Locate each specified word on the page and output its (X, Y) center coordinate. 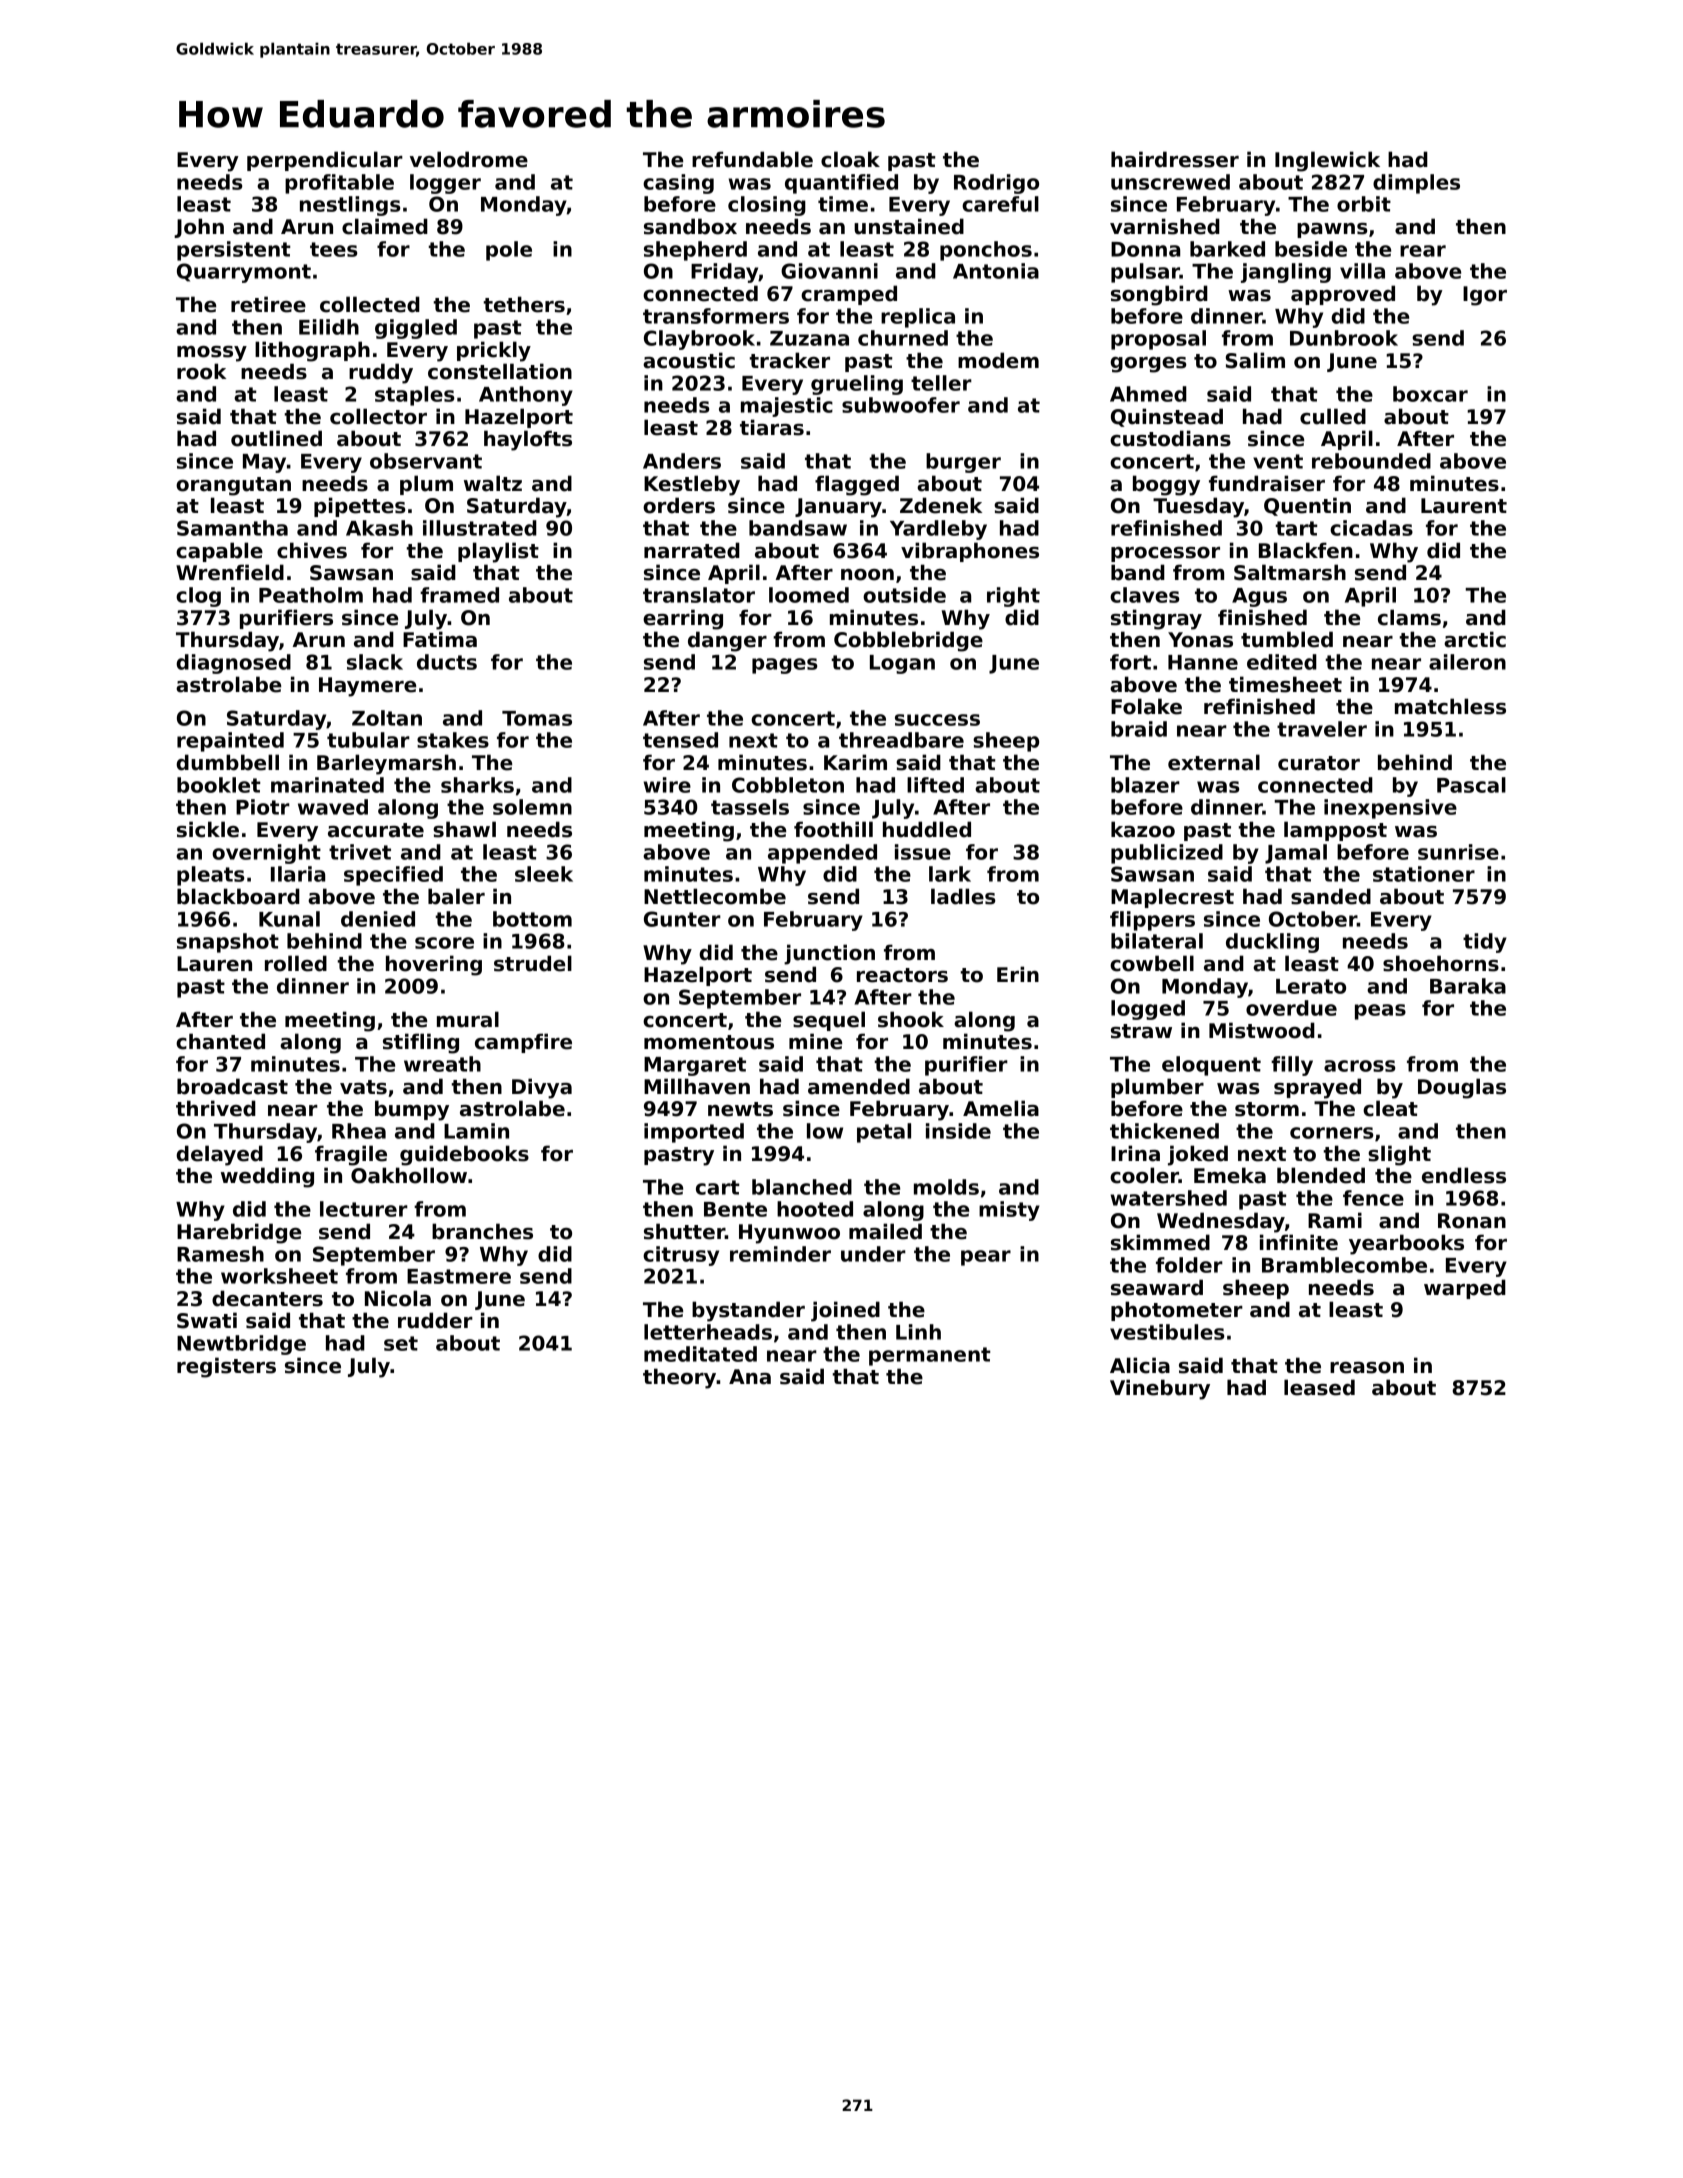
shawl (464, 829)
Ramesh (220, 1254)
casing (678, 184)
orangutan (233, 486)
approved (1343, 295)
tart (1296, 528)
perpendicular (325, 161)
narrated (692, 550)
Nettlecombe (715, 896)
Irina (1135, 1153)
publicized (1167, 854)
